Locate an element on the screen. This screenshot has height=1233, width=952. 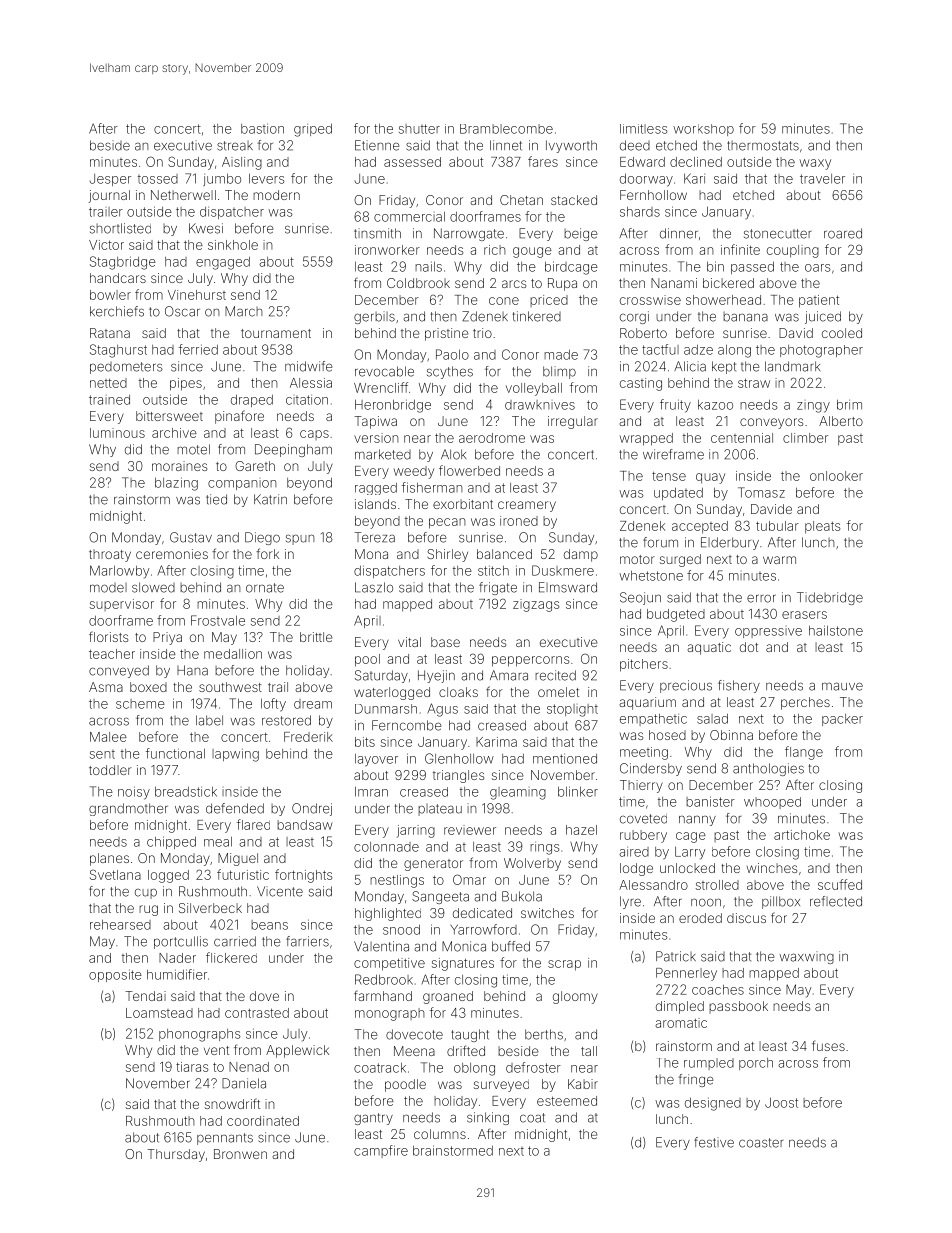
shutter is located at coordinates (419, 129).
